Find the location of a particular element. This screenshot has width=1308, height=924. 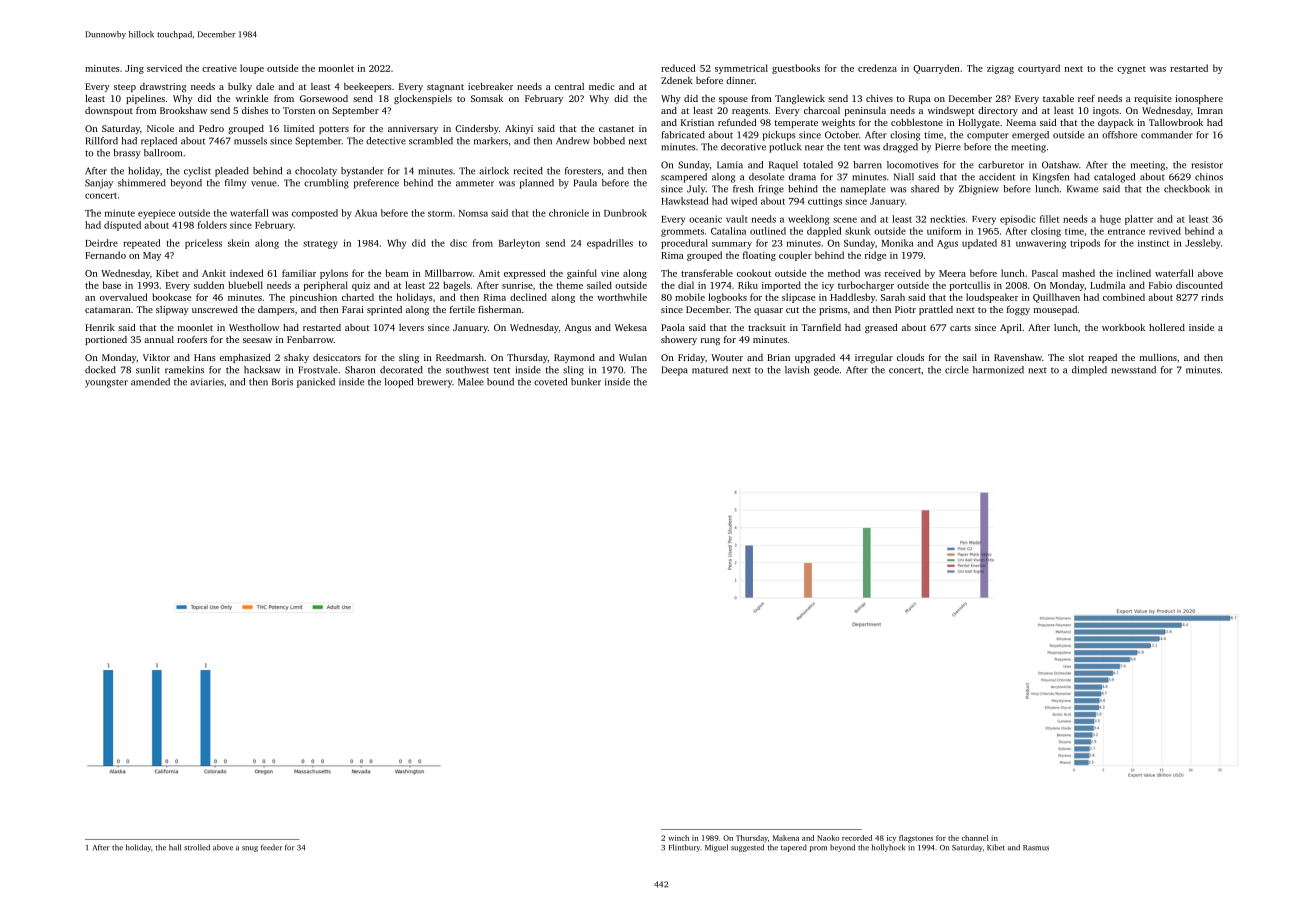

Naoko is located at coordinates (828, 838).
